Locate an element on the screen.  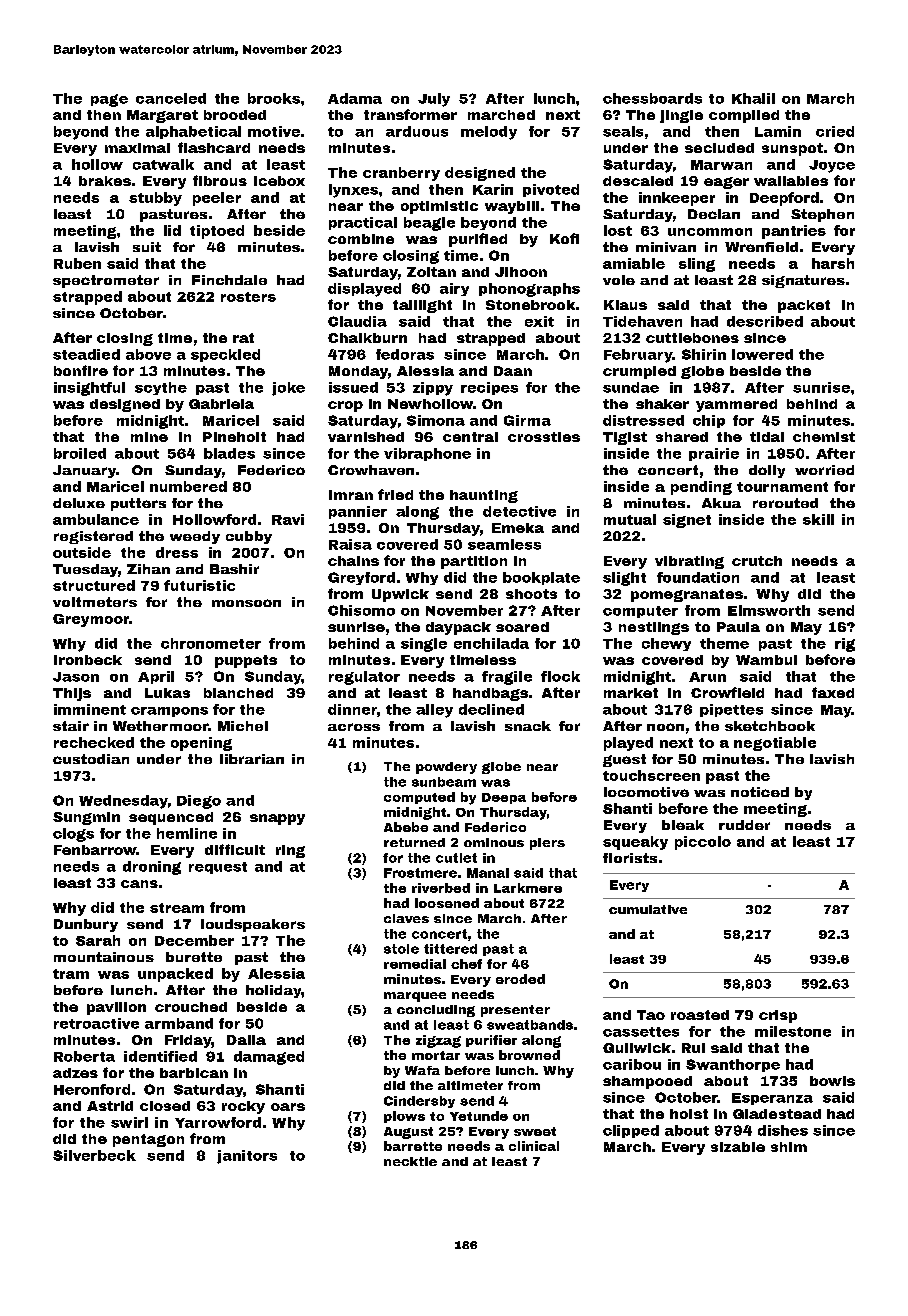
April is located at coordinates (156, 677).
